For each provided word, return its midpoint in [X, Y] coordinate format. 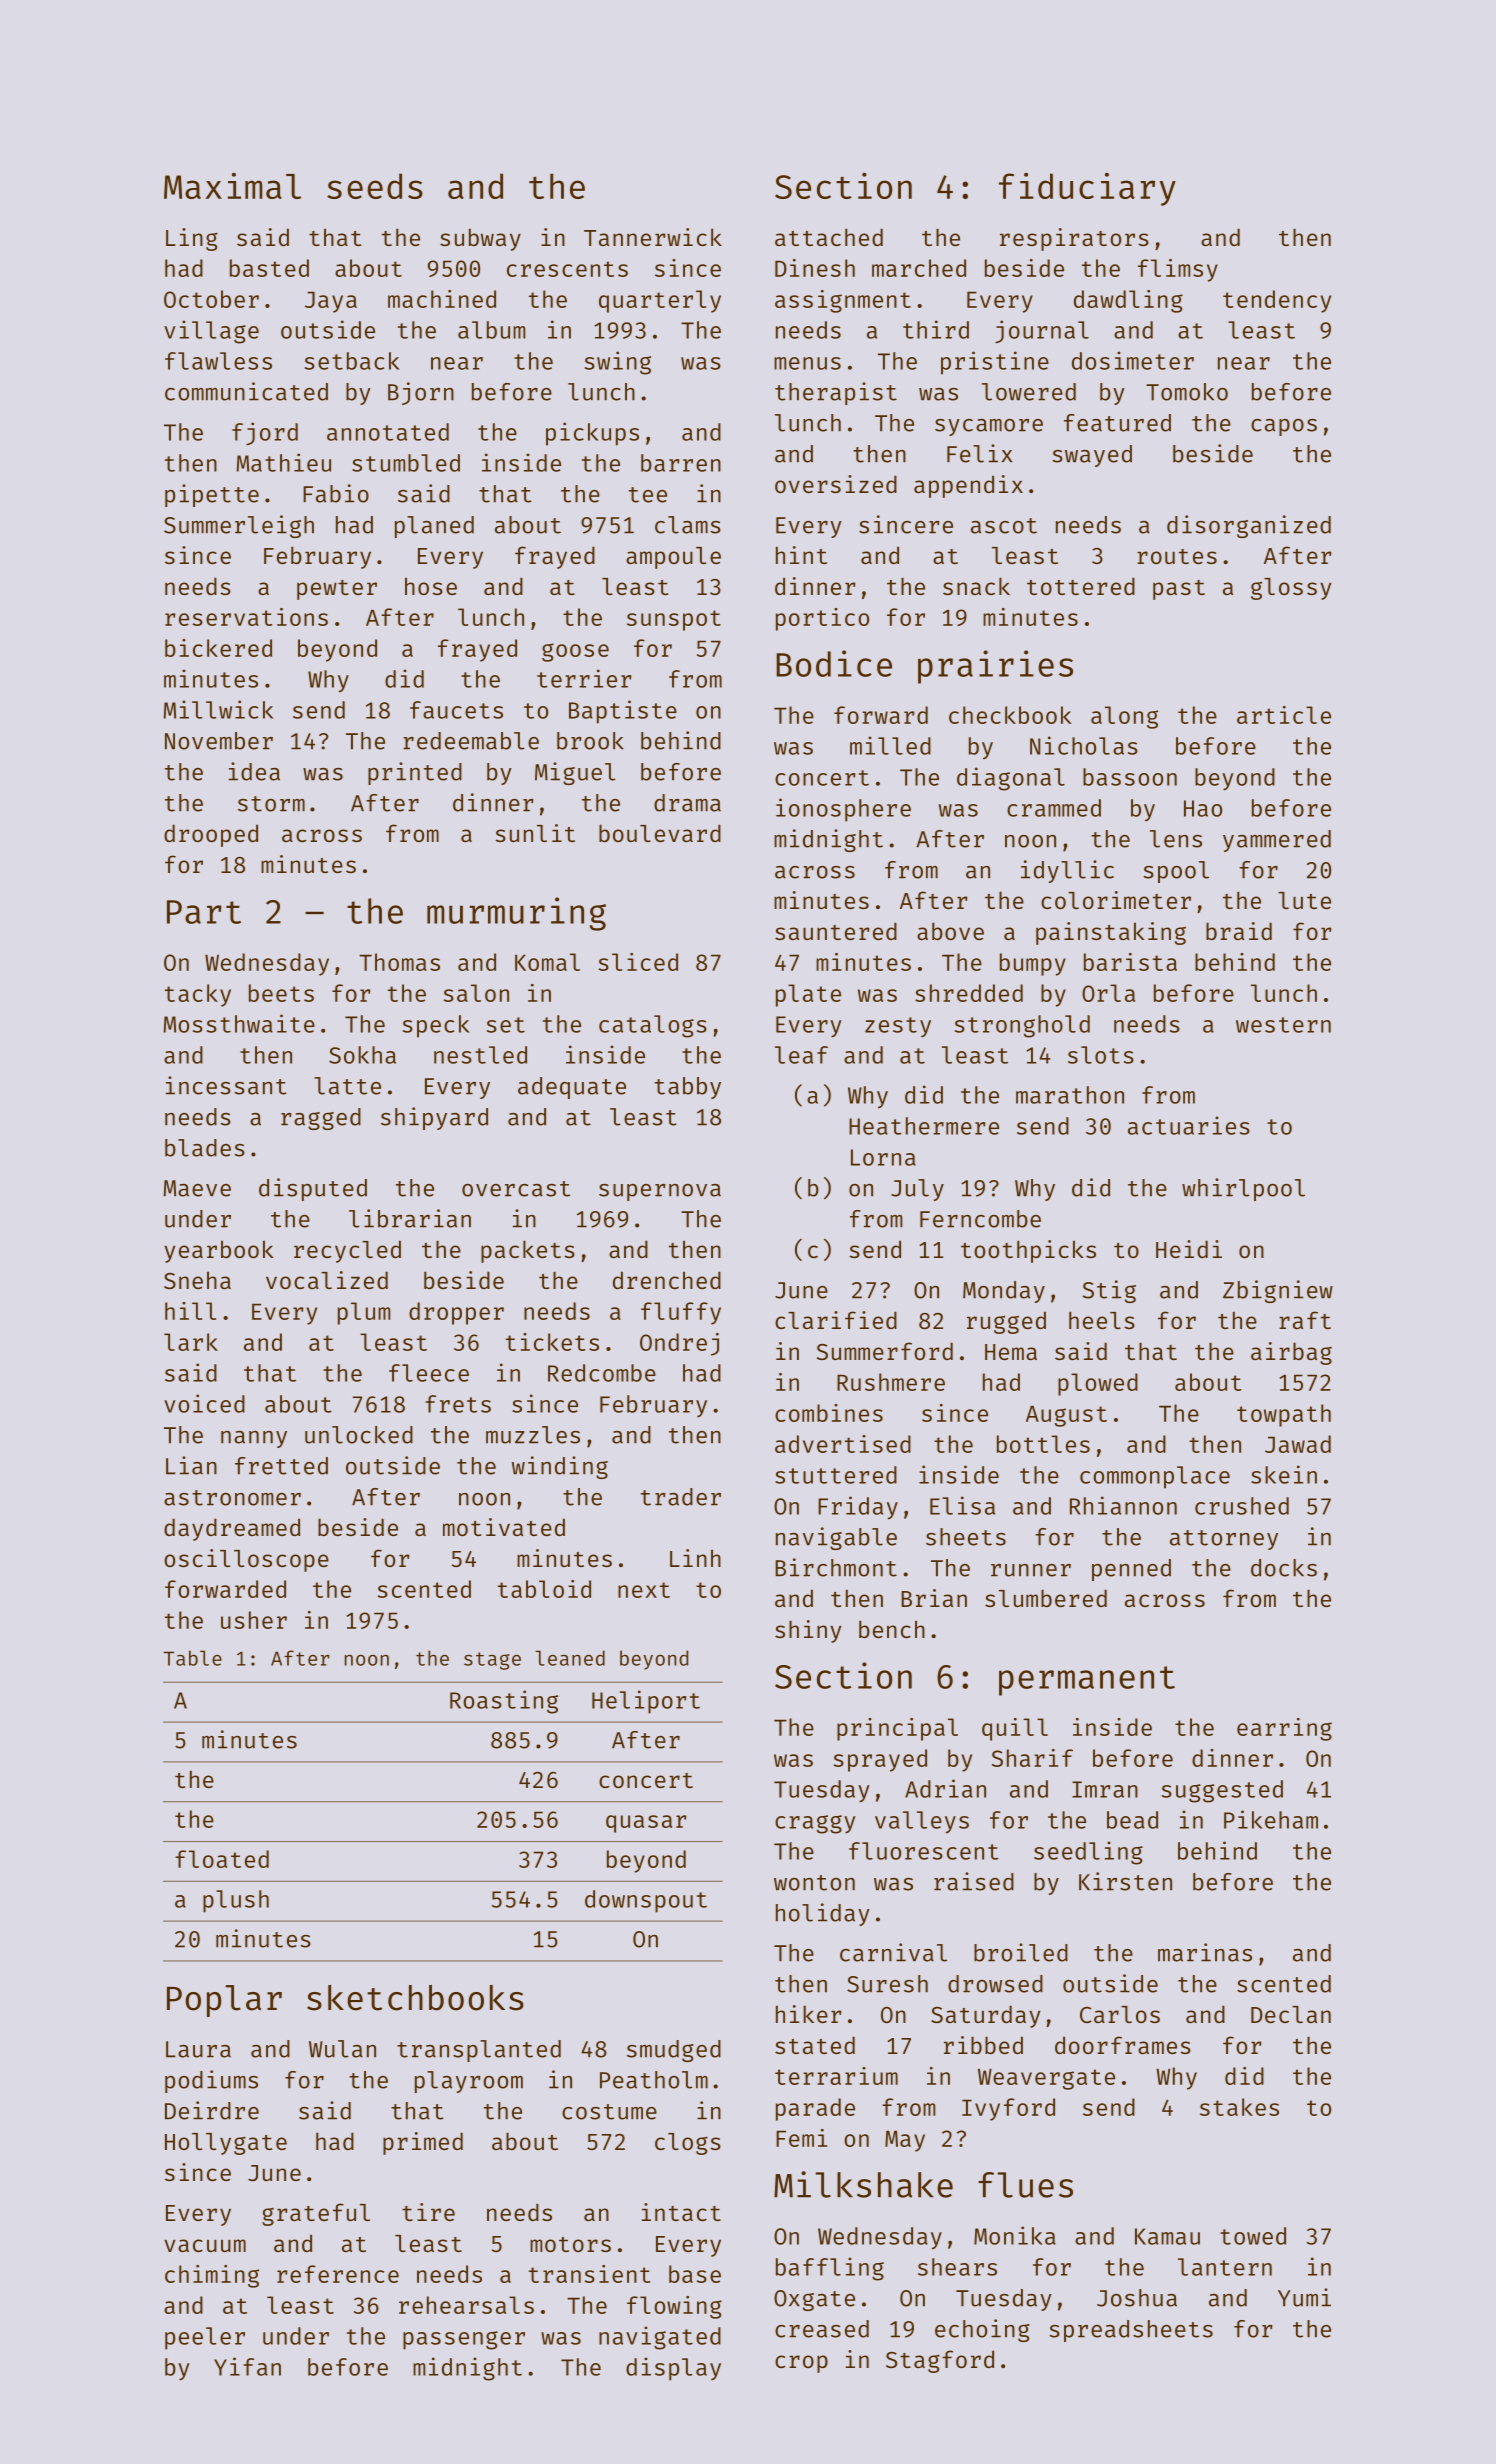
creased [822, 2329]
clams [688, 525]
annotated [388, 432]
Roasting [504, 1702]
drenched [667, 1280]
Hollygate [226, 2144]
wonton [814, 1883]
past [1179, 590]
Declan [1291, 2014]
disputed [313, 1189]
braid [1239, 931]
